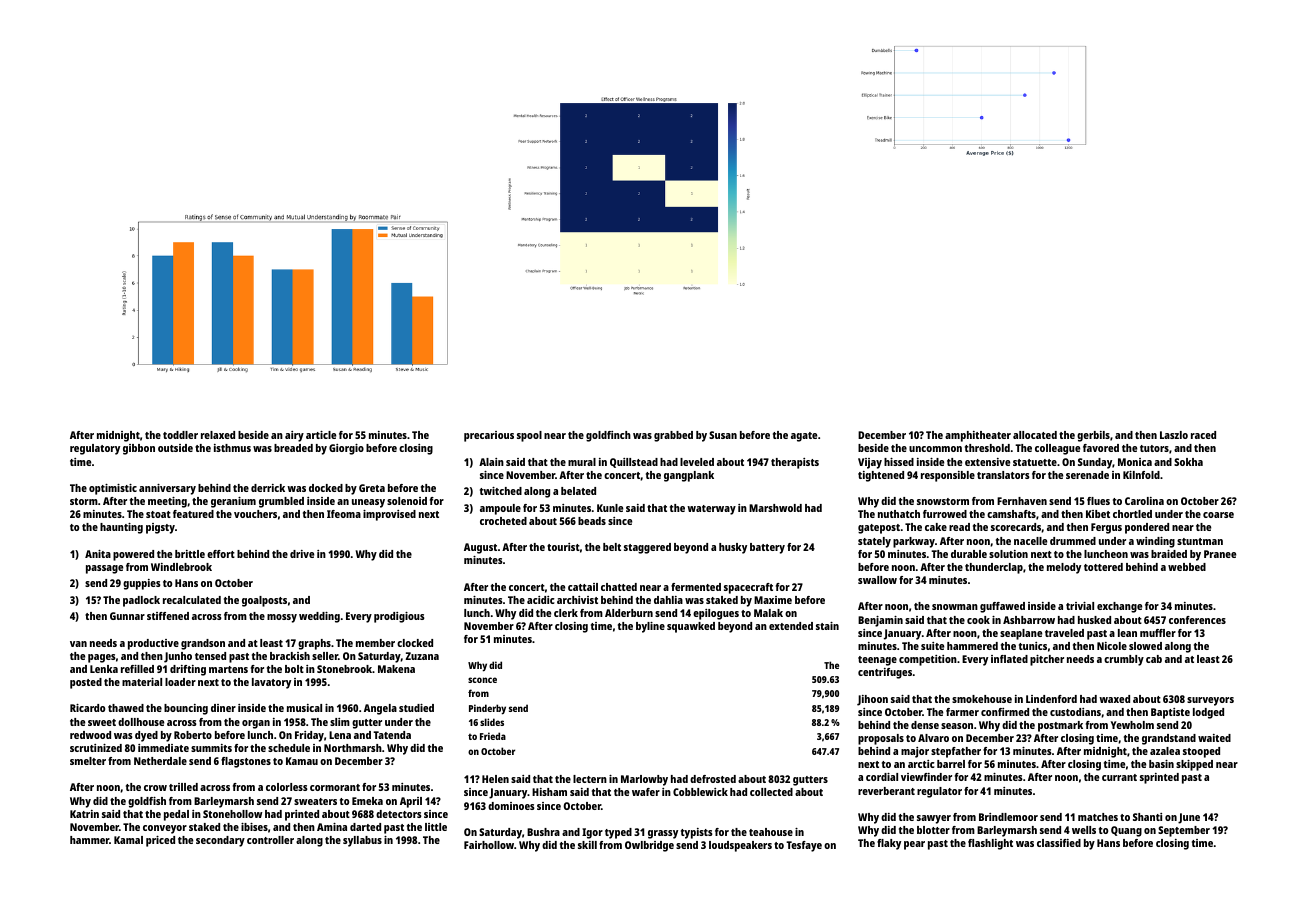 The image size is (1308, 924). I want to click on isthmus, so click(232, 448).
